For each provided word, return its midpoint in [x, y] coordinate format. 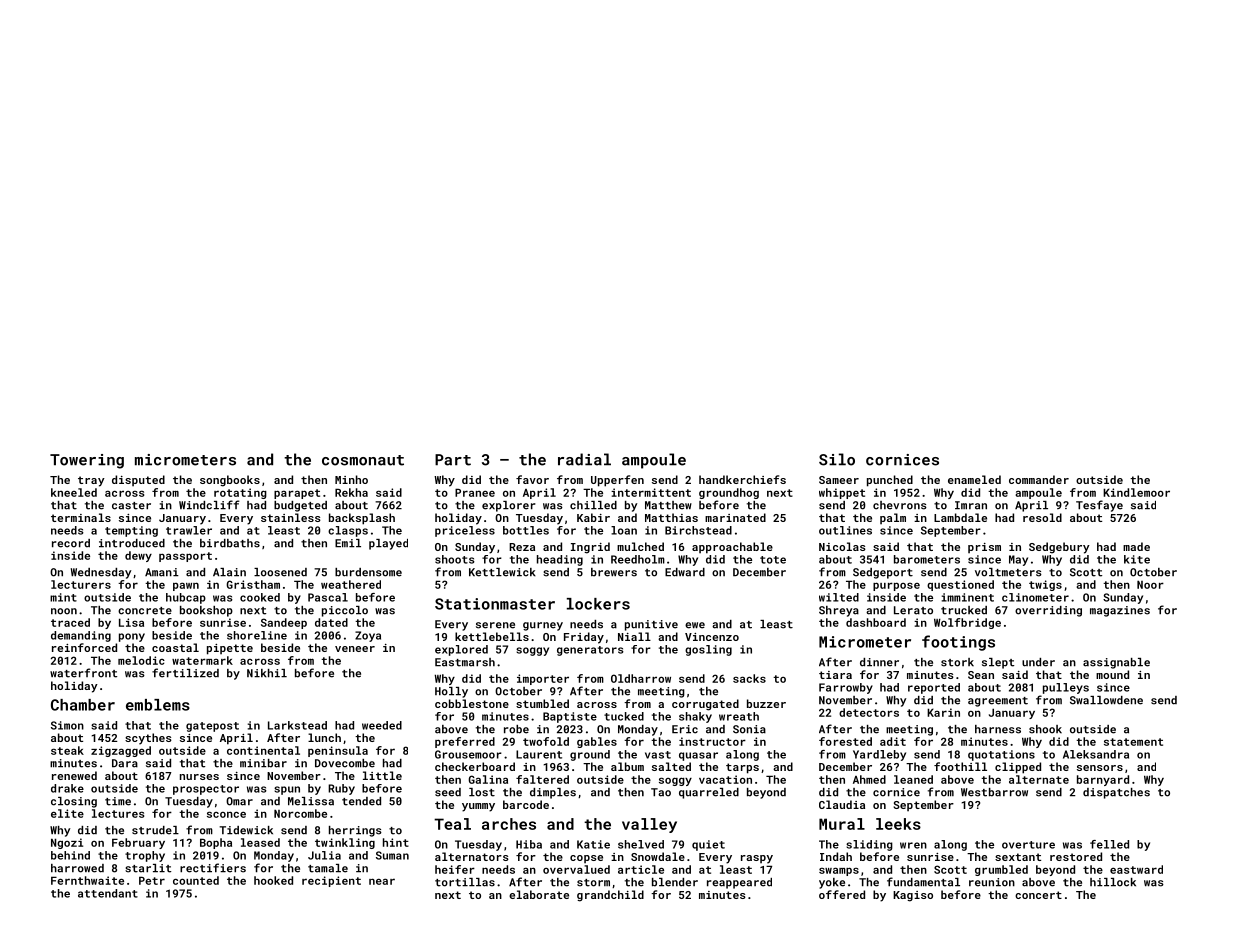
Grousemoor [468, 754]
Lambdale [960, 517]
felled [1109, 844]
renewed [74, 775]
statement [1133, 742]
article [641, 869]
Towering [87, 461]
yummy [478, 807]
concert [1038, 895]
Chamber [83, 705]
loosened [280, 572]
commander [1039, 479]
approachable [732, 548]
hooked [273, 880]
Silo [837, 459]
